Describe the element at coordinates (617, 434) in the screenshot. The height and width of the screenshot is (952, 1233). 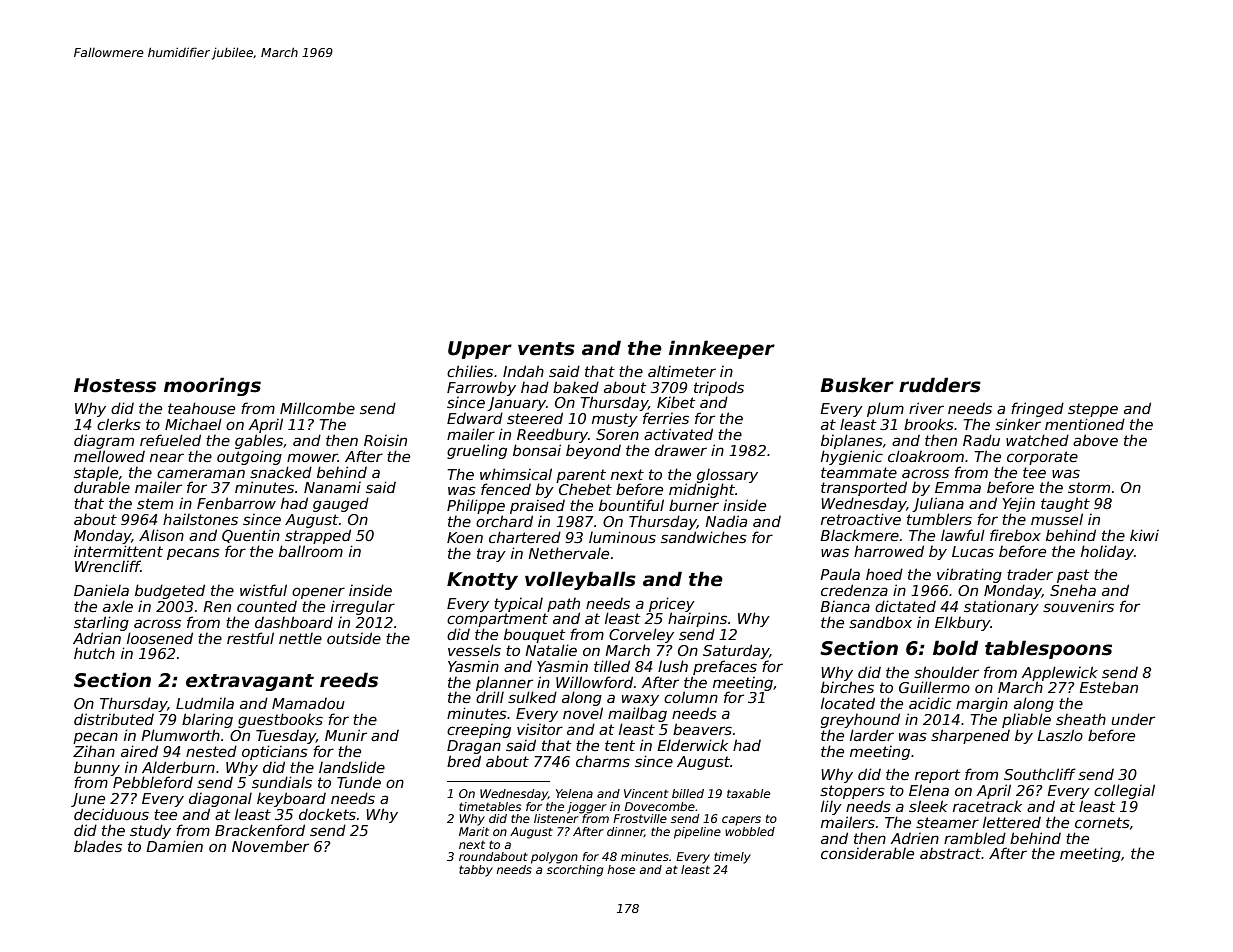
I see `Soren` at that location.
